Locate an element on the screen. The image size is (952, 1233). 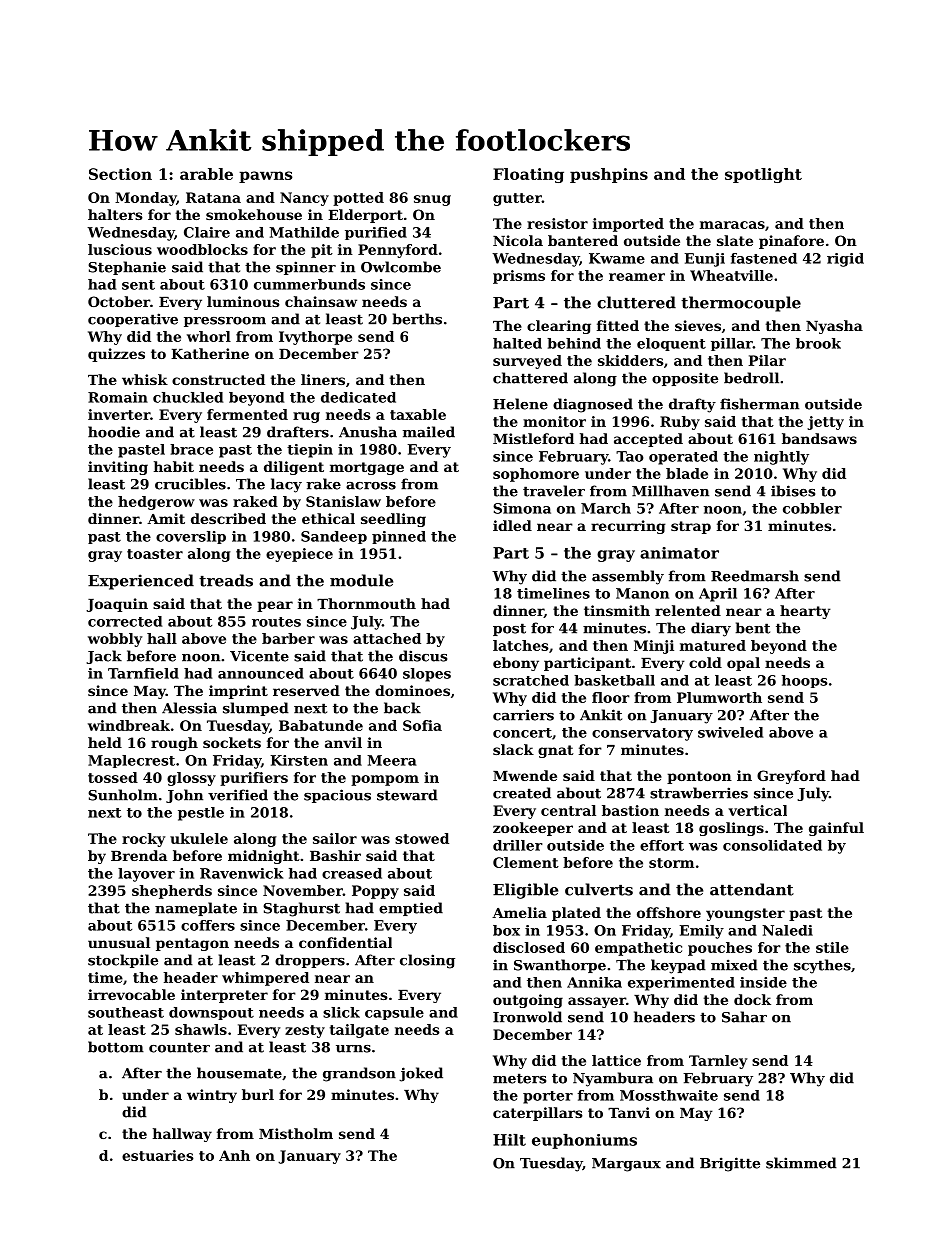
maracas is located at coordinates (732, 225).
